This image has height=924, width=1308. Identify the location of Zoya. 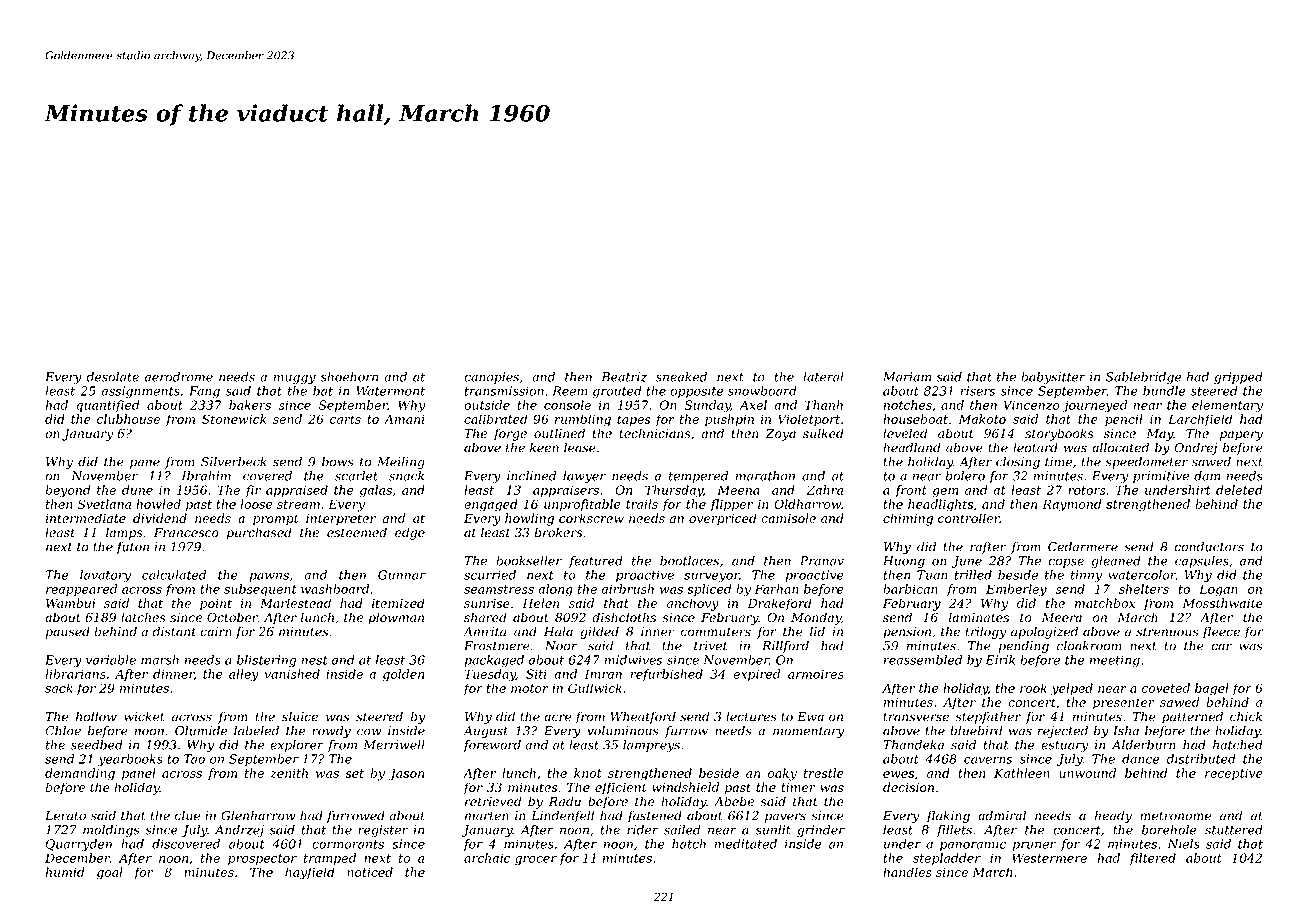
(781, 435).
